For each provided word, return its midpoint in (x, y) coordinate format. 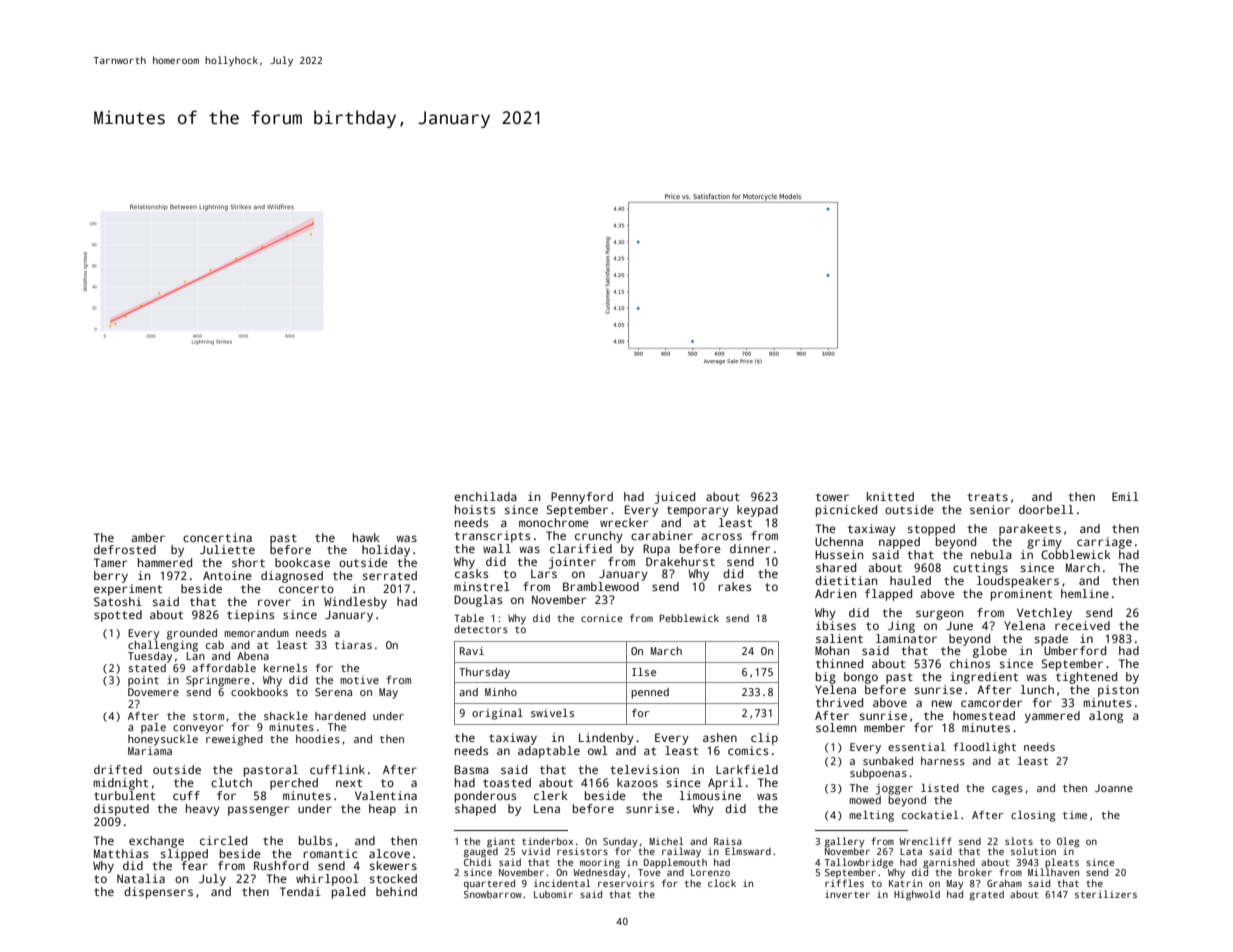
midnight (121, 784)
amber (148, 537)
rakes (734, 586)
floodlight (984, 748)
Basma (471, 769)
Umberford (1075, 650)
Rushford (281, 865)
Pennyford (582, 498)
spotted (118, 616)
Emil (1125, 496)
